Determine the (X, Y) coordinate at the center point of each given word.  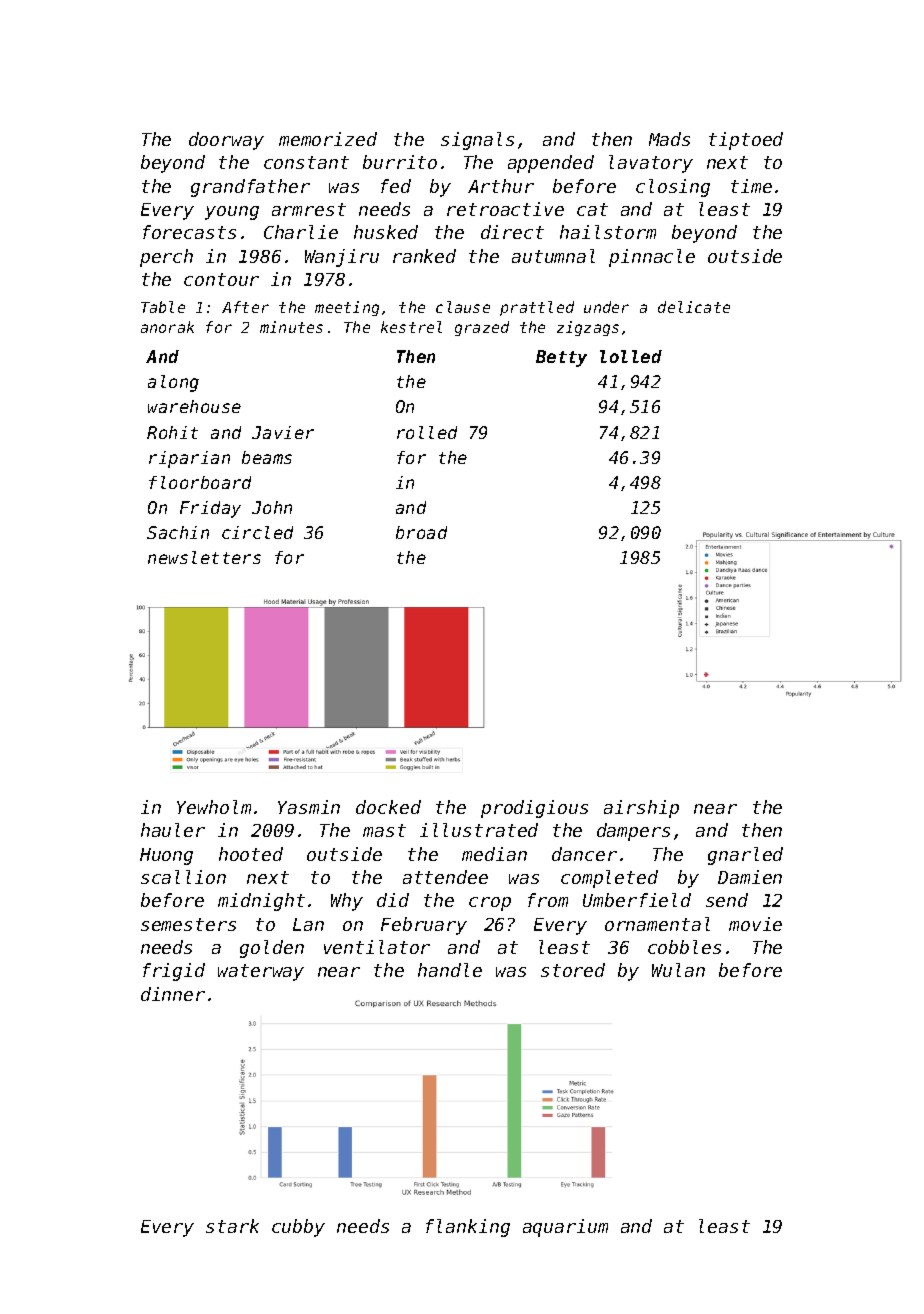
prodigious (534, 809)
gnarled (745, 856)
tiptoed (746, 141)
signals (477, 141)
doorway (226, 141)
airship (641, 809)
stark (232, 1226)
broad (421, 532)
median (494, 854)
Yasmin (309, 807)
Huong (166, 856)
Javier (283, 432)
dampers (633, 832)
